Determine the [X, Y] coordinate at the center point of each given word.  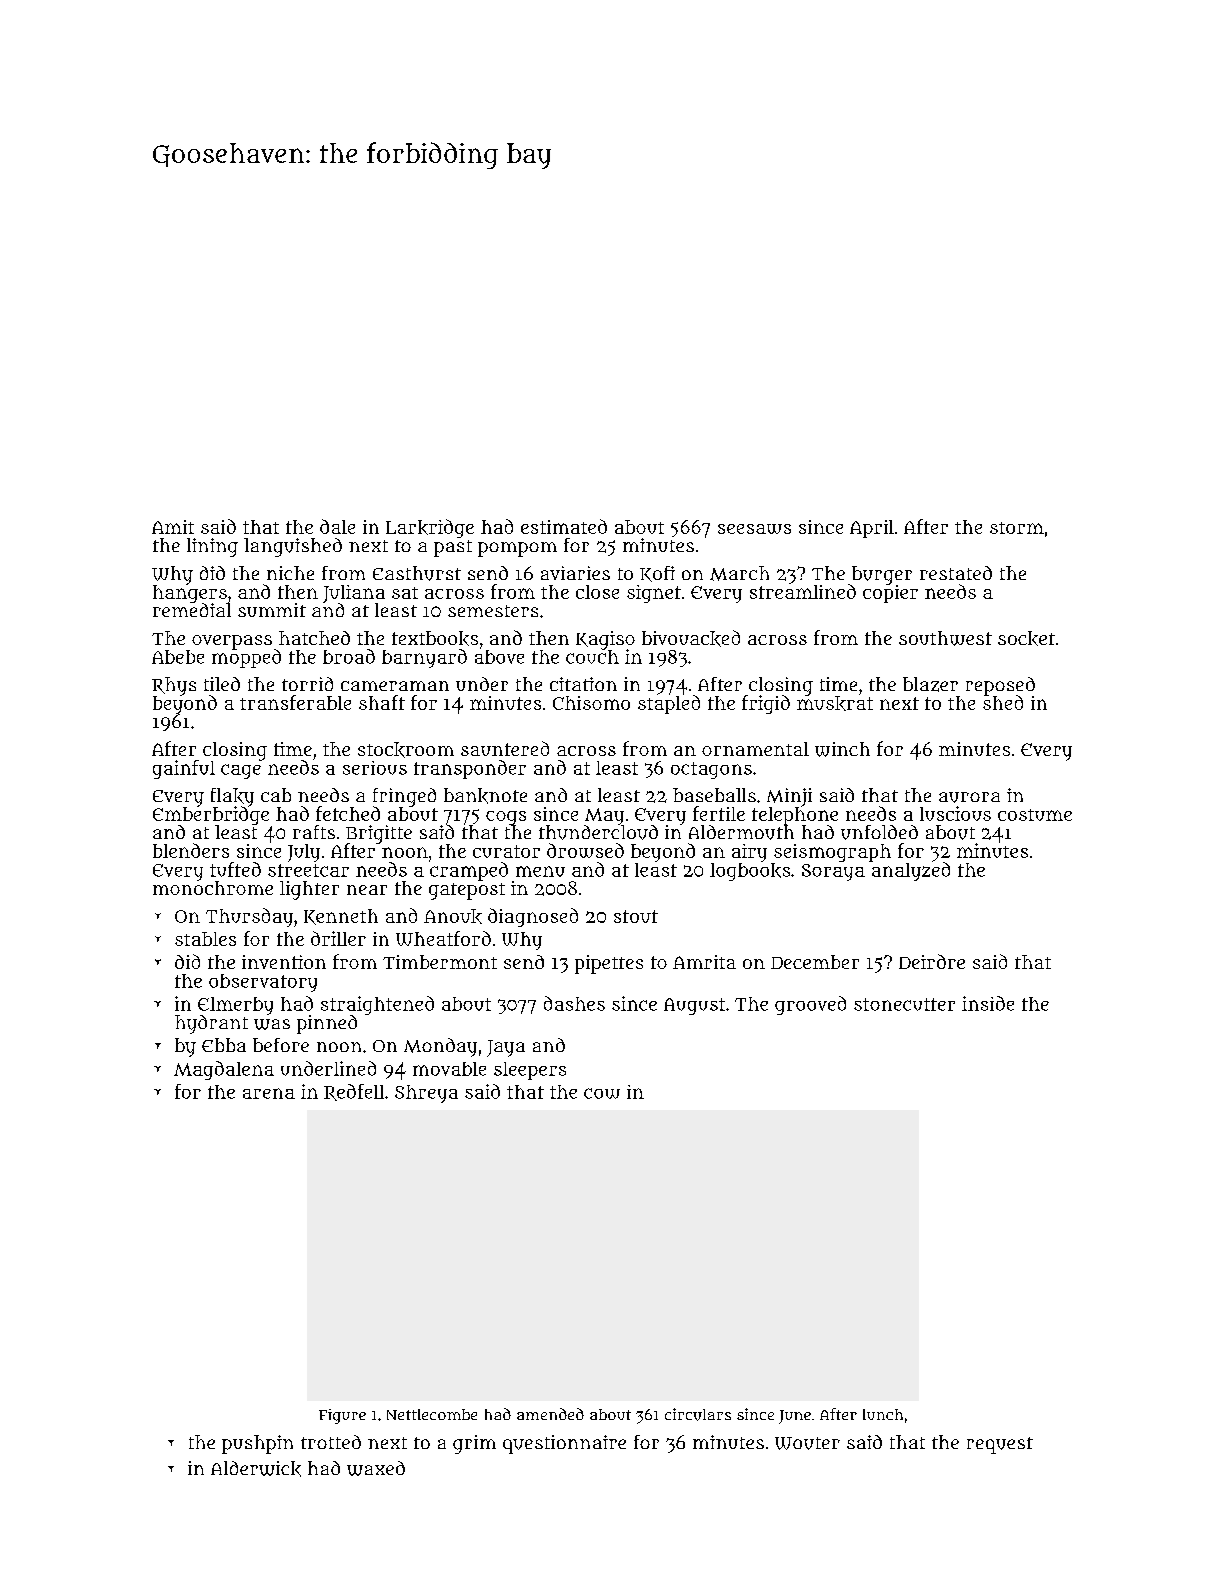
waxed [376, 1468]
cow [602, 1093]
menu [540, 871]
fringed [404, 797]
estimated [564, 526]
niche [290, 573]
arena [269, 1093]
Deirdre [932, 961]
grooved [810, 1005]
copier [890, 594]
